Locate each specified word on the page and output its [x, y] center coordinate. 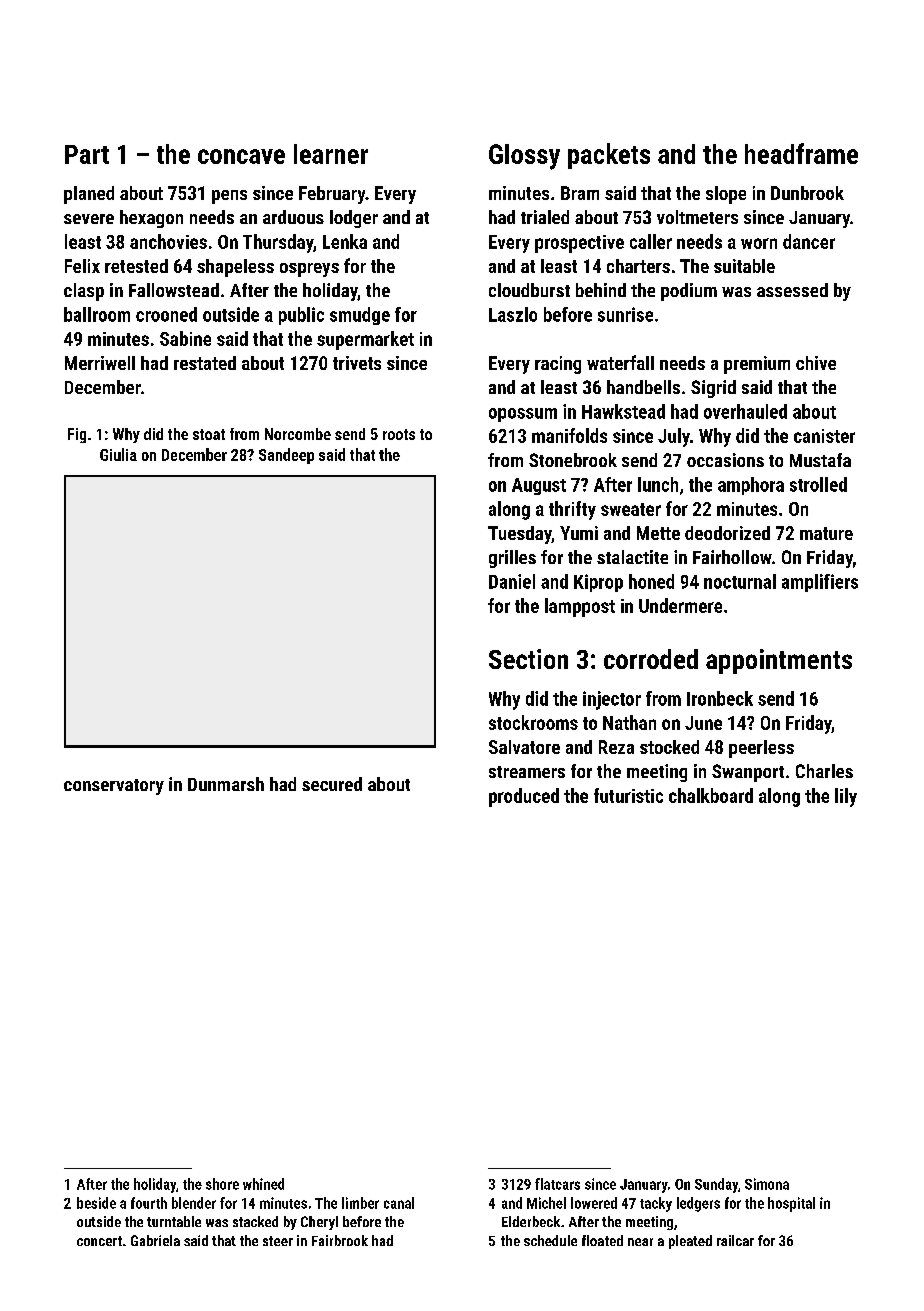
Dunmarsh [226, 784]
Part [87, 154]
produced [524, 797]
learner [331, 154]
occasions [725, 460]
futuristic [628, 795]
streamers [527, 772]
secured [332, 784]
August [539, 486]
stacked [255, 1221]
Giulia [118, 454]
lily [846, 797]
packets [609, 156]
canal [399, 1203]
